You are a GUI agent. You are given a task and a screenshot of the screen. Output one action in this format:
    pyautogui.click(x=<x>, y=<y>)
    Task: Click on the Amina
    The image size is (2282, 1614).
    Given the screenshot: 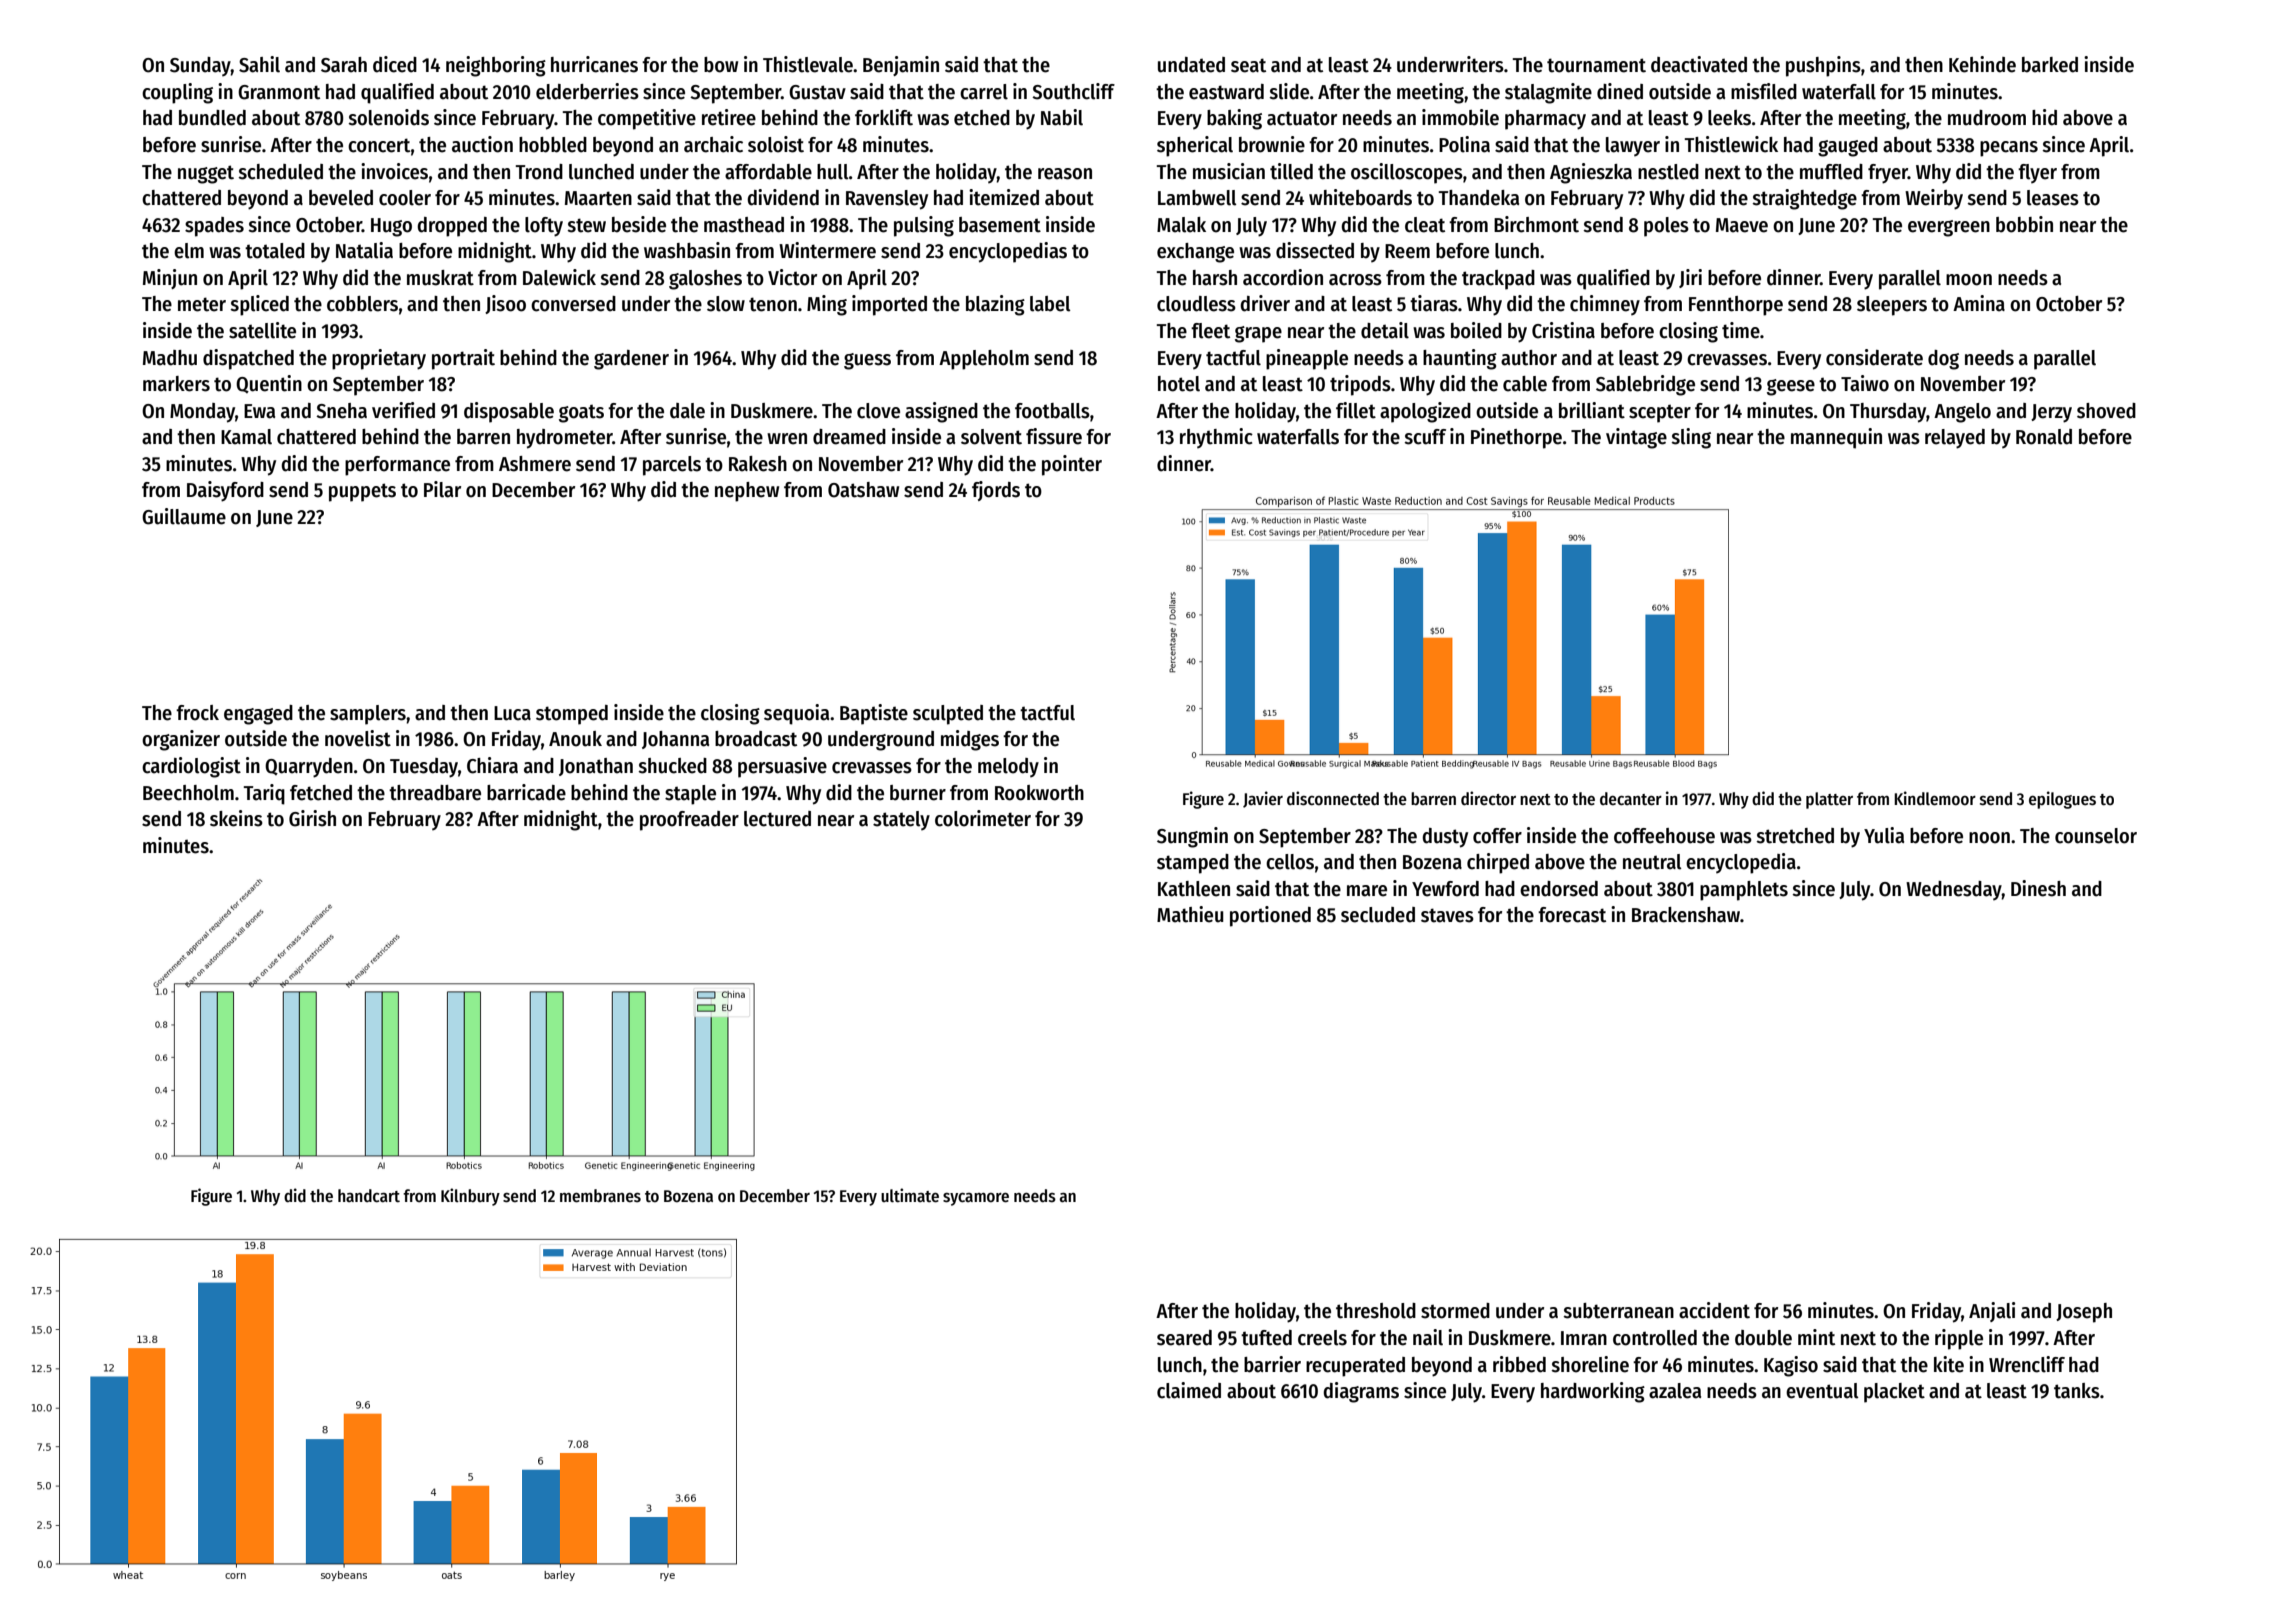 What is the action you would take?
    pyautogui.click(x=1979, y=303)
